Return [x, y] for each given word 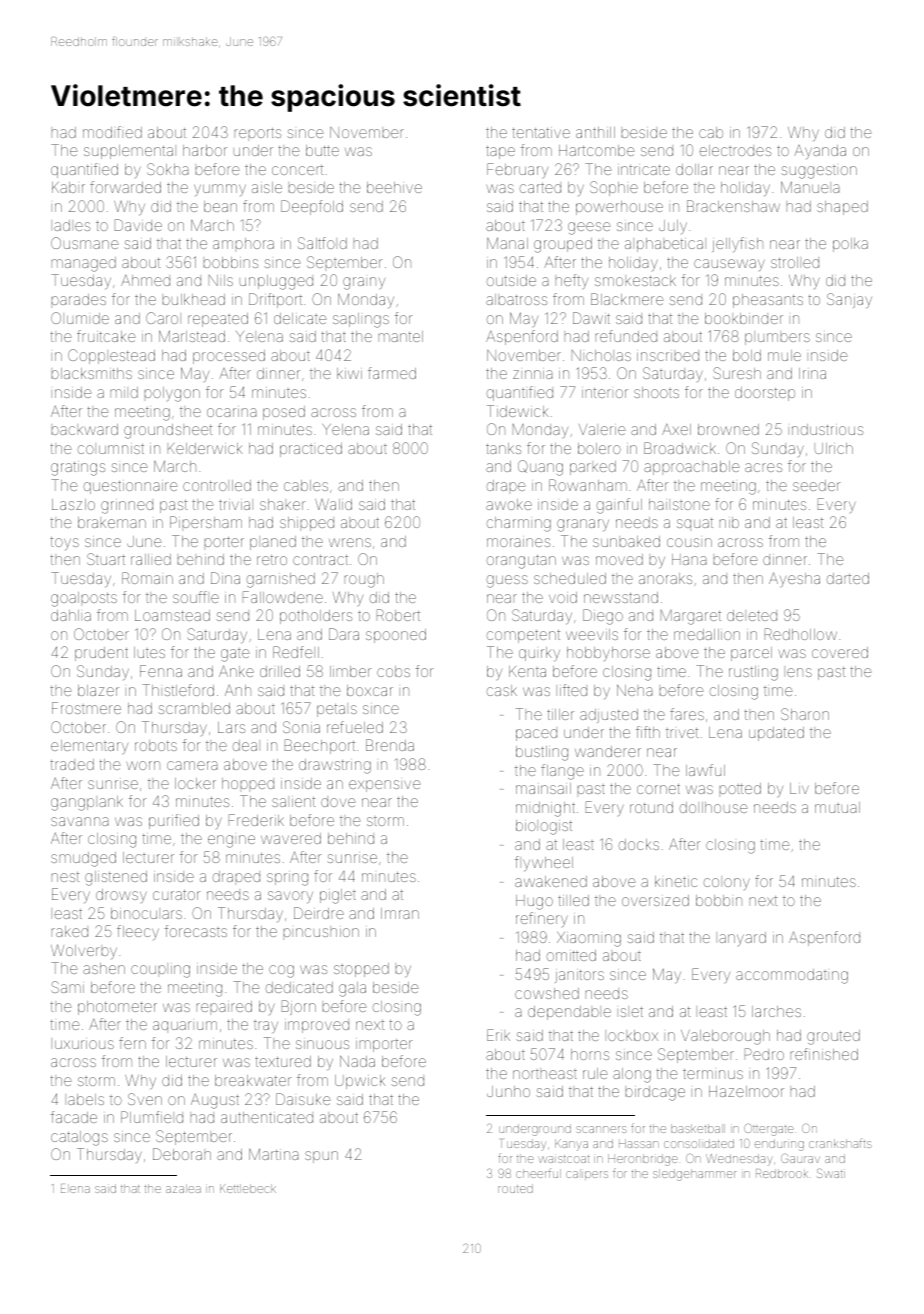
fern [132, 1043]
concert [298, 170]
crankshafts [840, 1143]
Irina [812, 373]
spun [321, 1157]
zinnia [533, 374]
